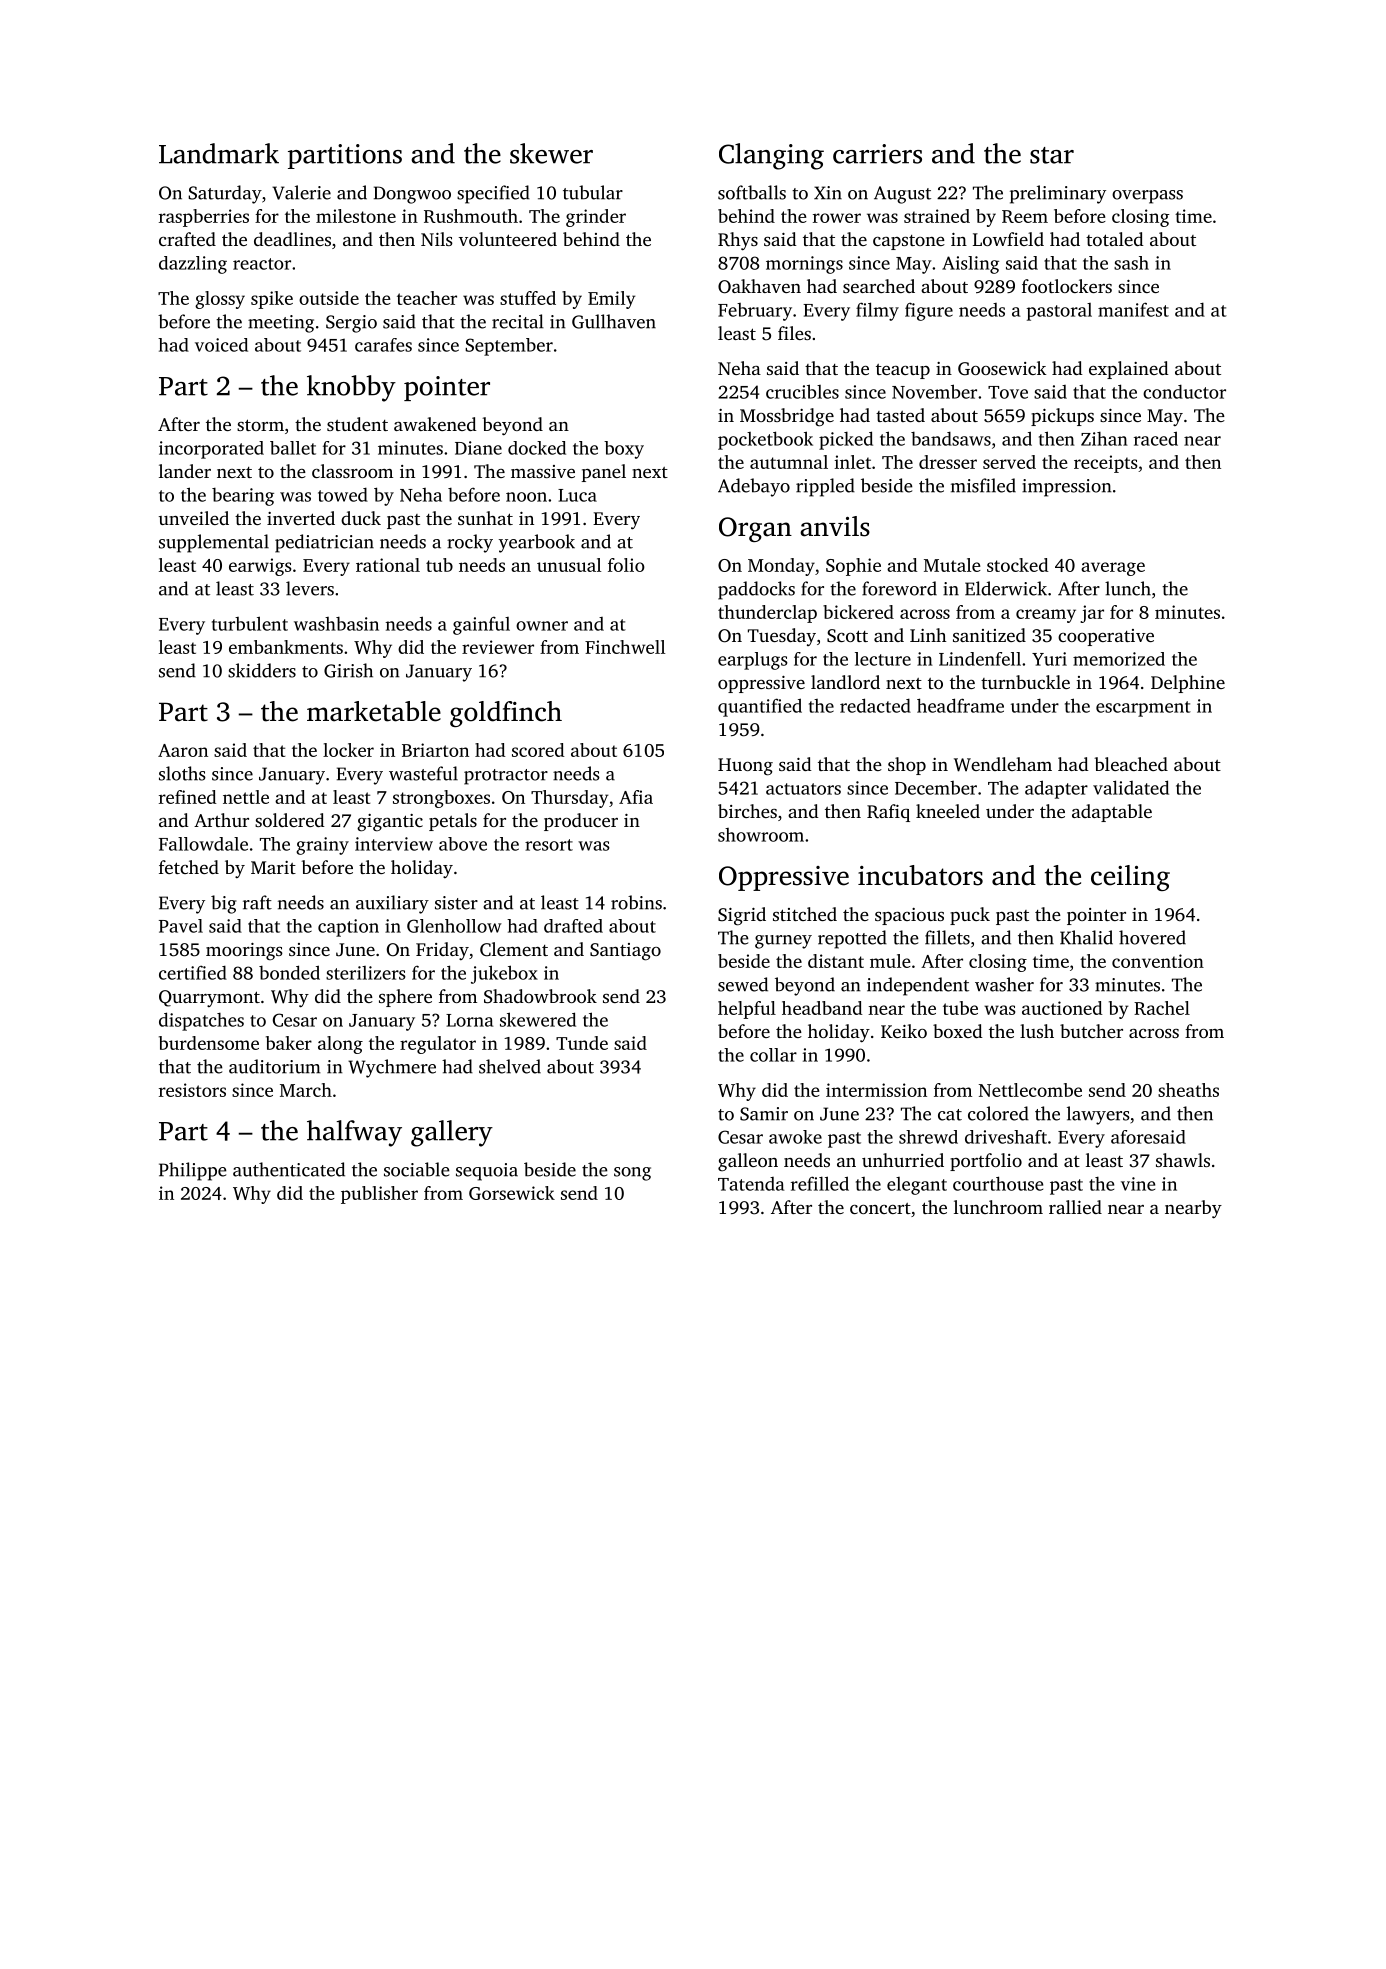 This screenshot has height=1969, width=1386. I want to click on Clanging, so click(771, 156).
